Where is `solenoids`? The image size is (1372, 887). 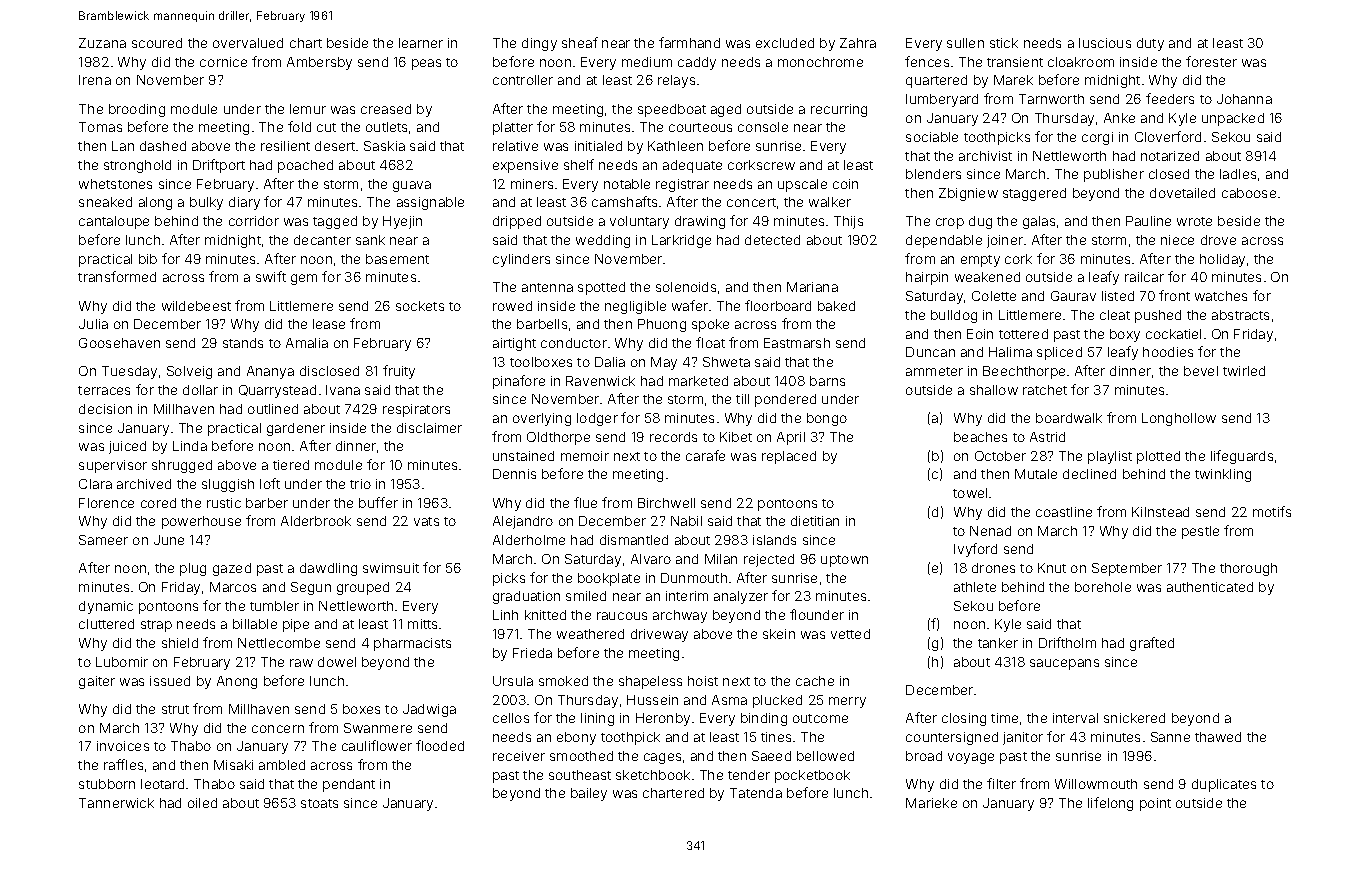 solenoids is located at coordinates (686, 287).
